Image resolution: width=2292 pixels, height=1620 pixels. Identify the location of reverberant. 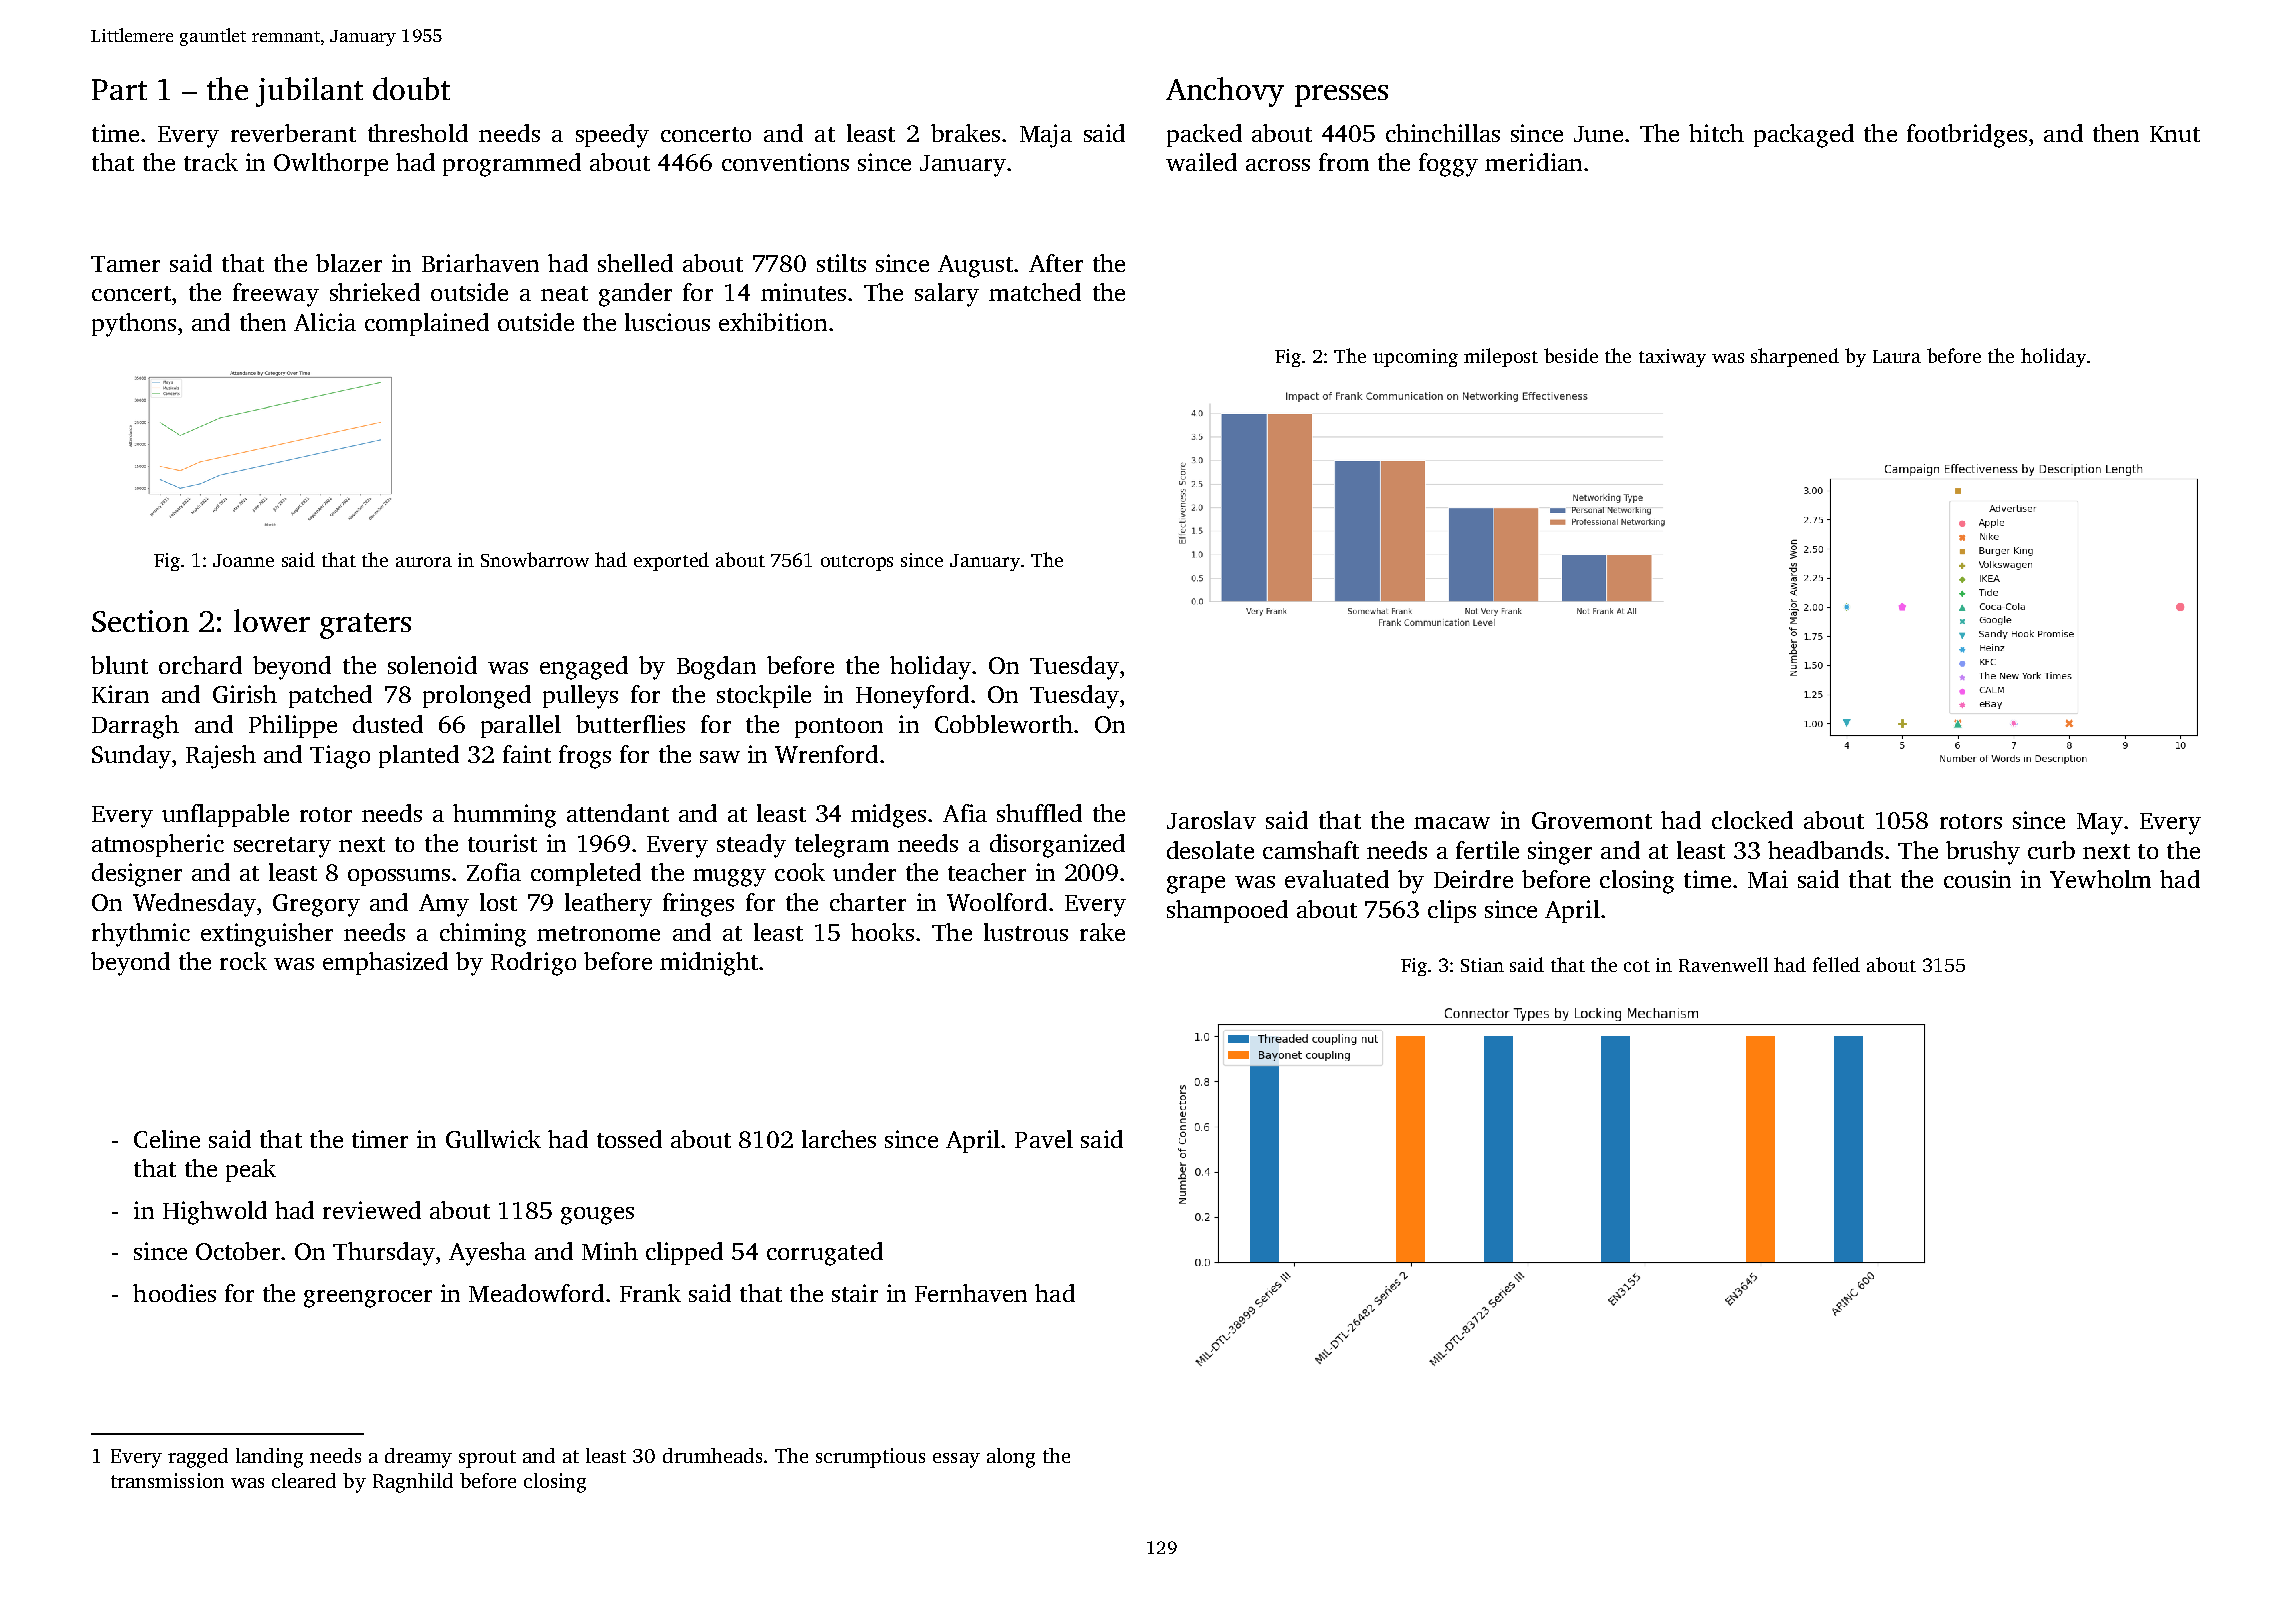
(293, 133).
